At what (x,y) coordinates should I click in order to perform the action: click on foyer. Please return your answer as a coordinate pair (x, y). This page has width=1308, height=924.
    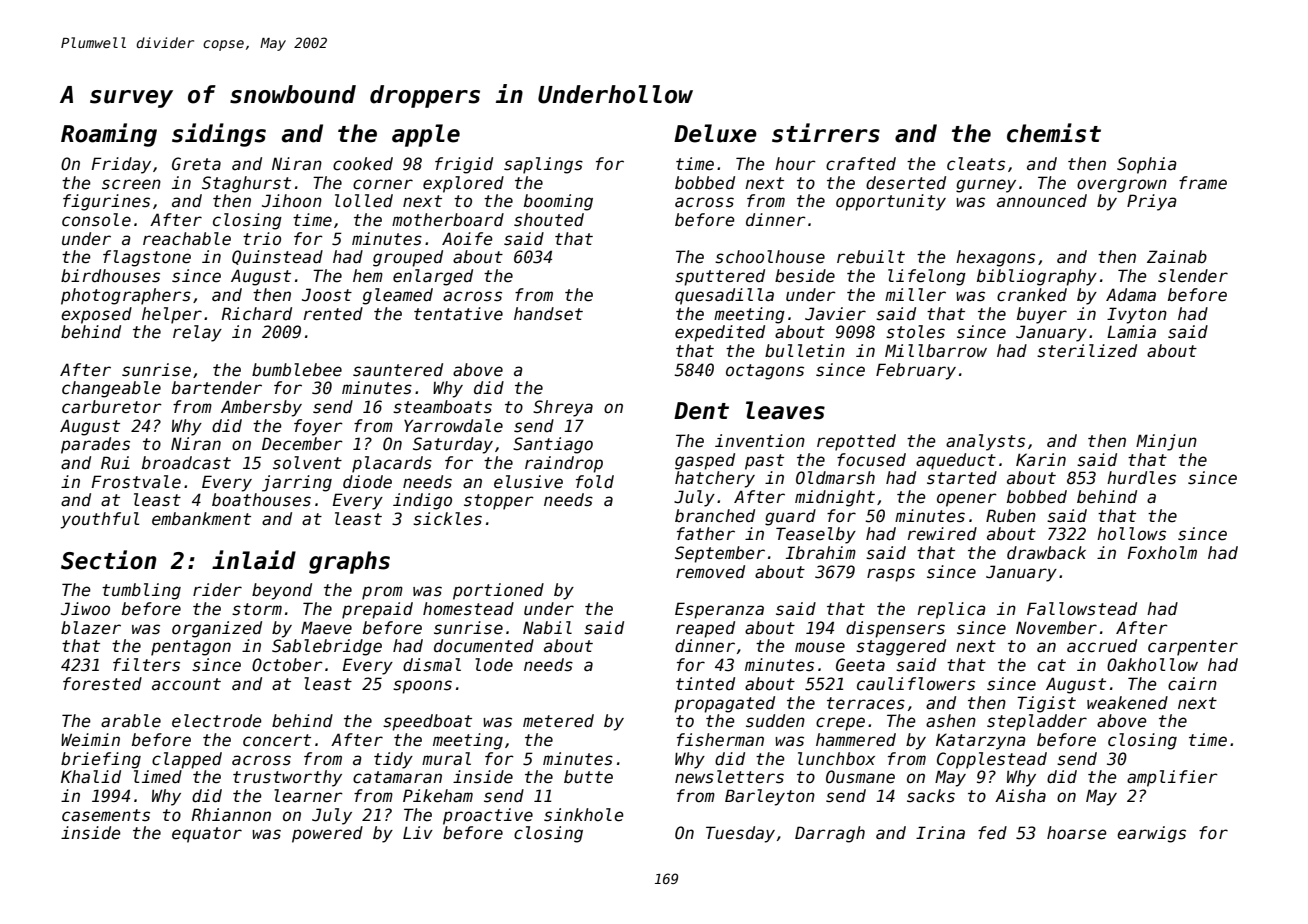
    Looking at the image, I should click on (318, 427).
